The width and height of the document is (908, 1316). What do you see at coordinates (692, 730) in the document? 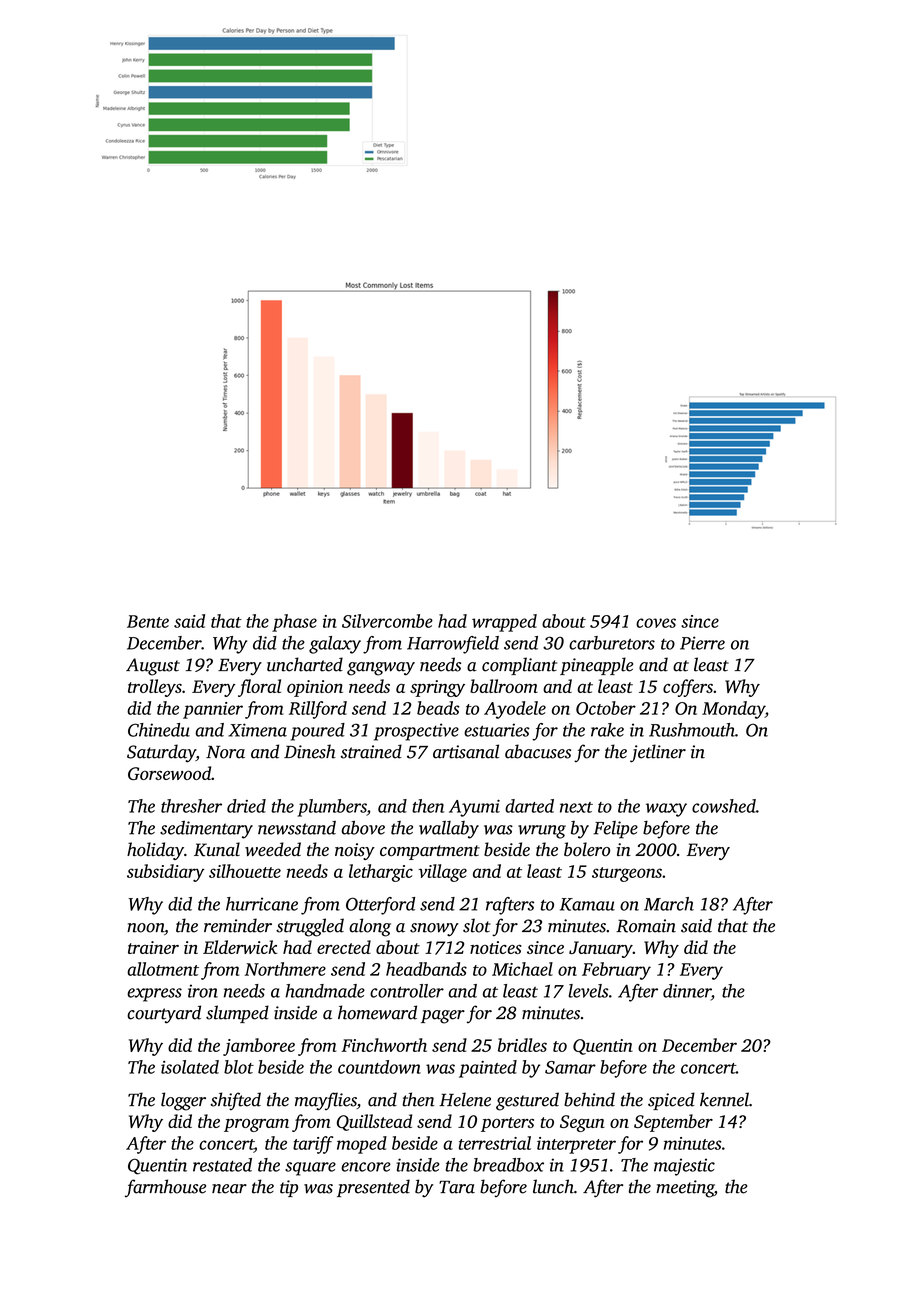
I see `Rushmouth` at bounding box center [692, 730].
